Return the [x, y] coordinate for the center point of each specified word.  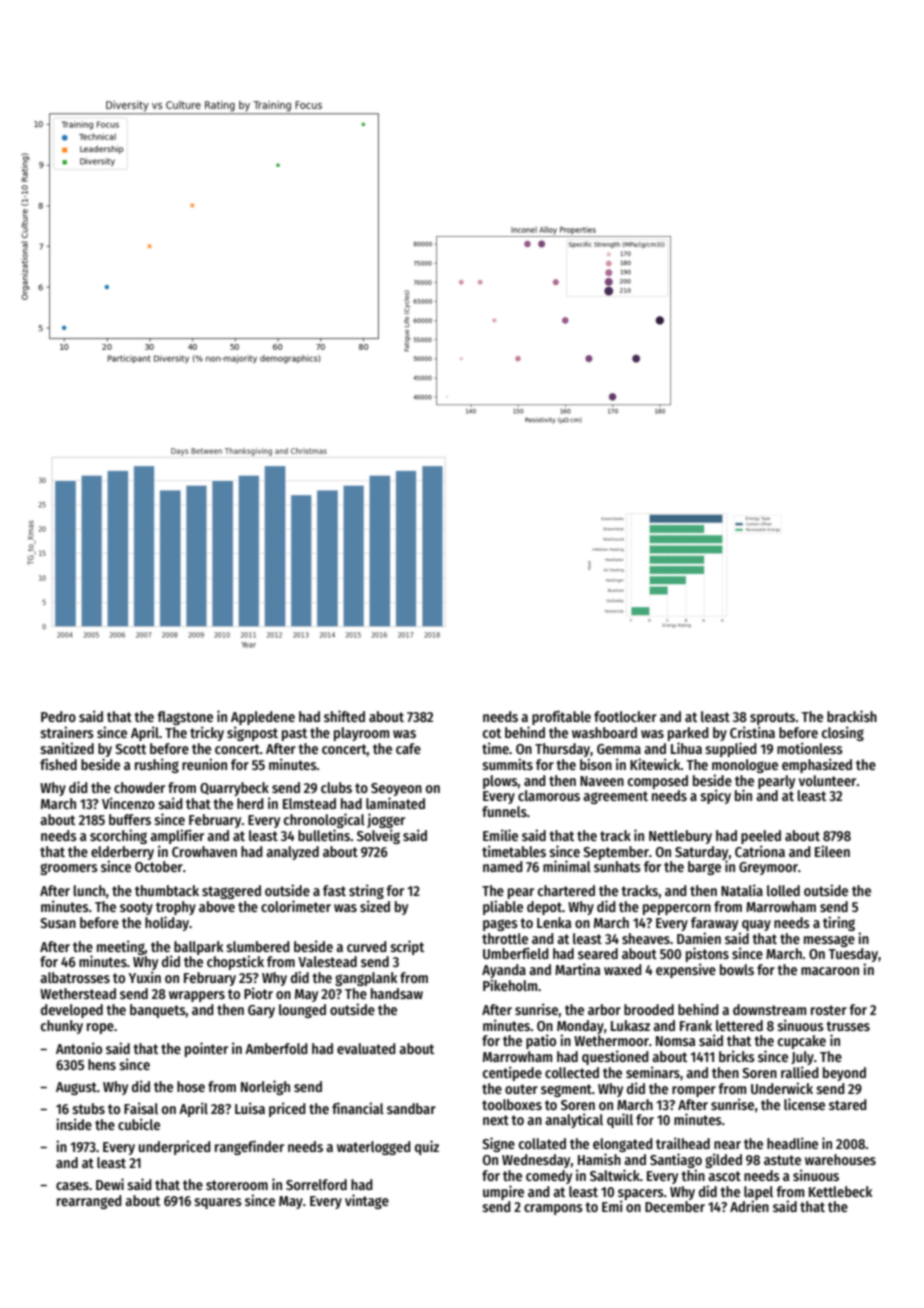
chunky [62, 1027]
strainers [67, 732]
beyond [844, 1074]
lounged [302, 1011]
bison [596, 764]
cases [72, 1186]
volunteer [827, 780]
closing [843, 733]
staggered [231, 892]
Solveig [378, 836]
